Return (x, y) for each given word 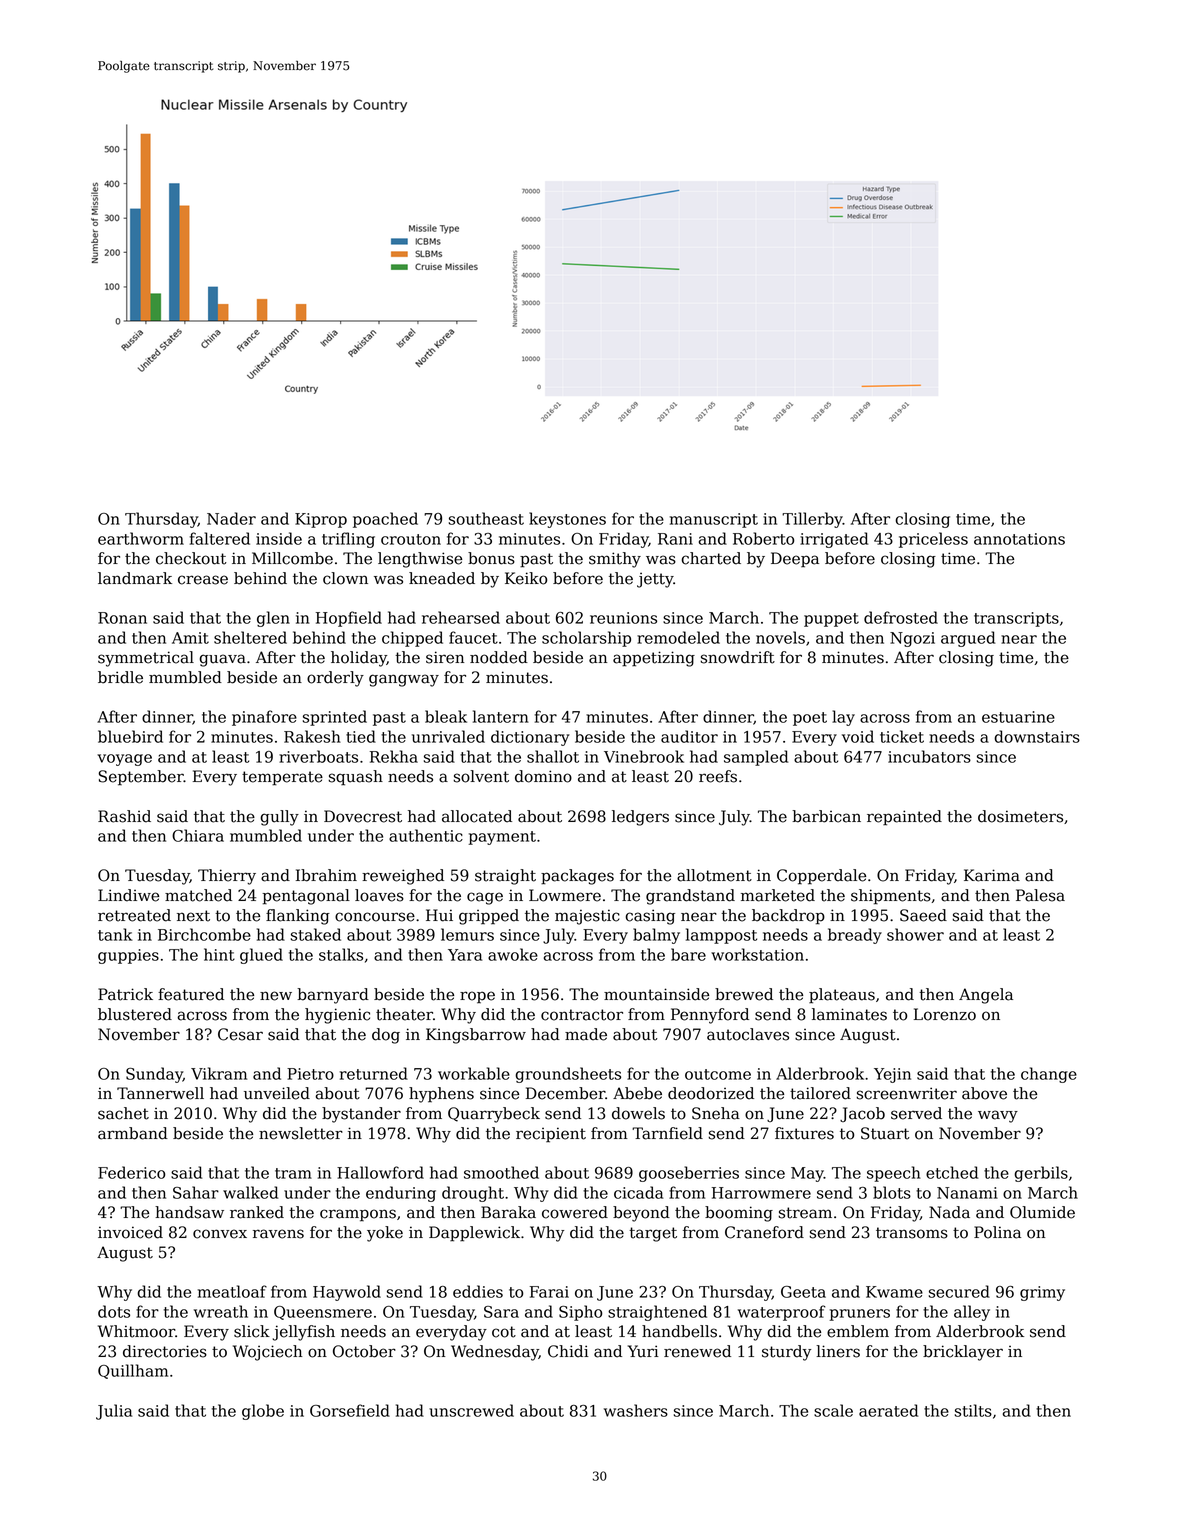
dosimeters (1020, 816)
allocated (477, 816)
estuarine (1018, 717)
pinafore (264, 718)
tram (293, 1173)
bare (688, 954)
